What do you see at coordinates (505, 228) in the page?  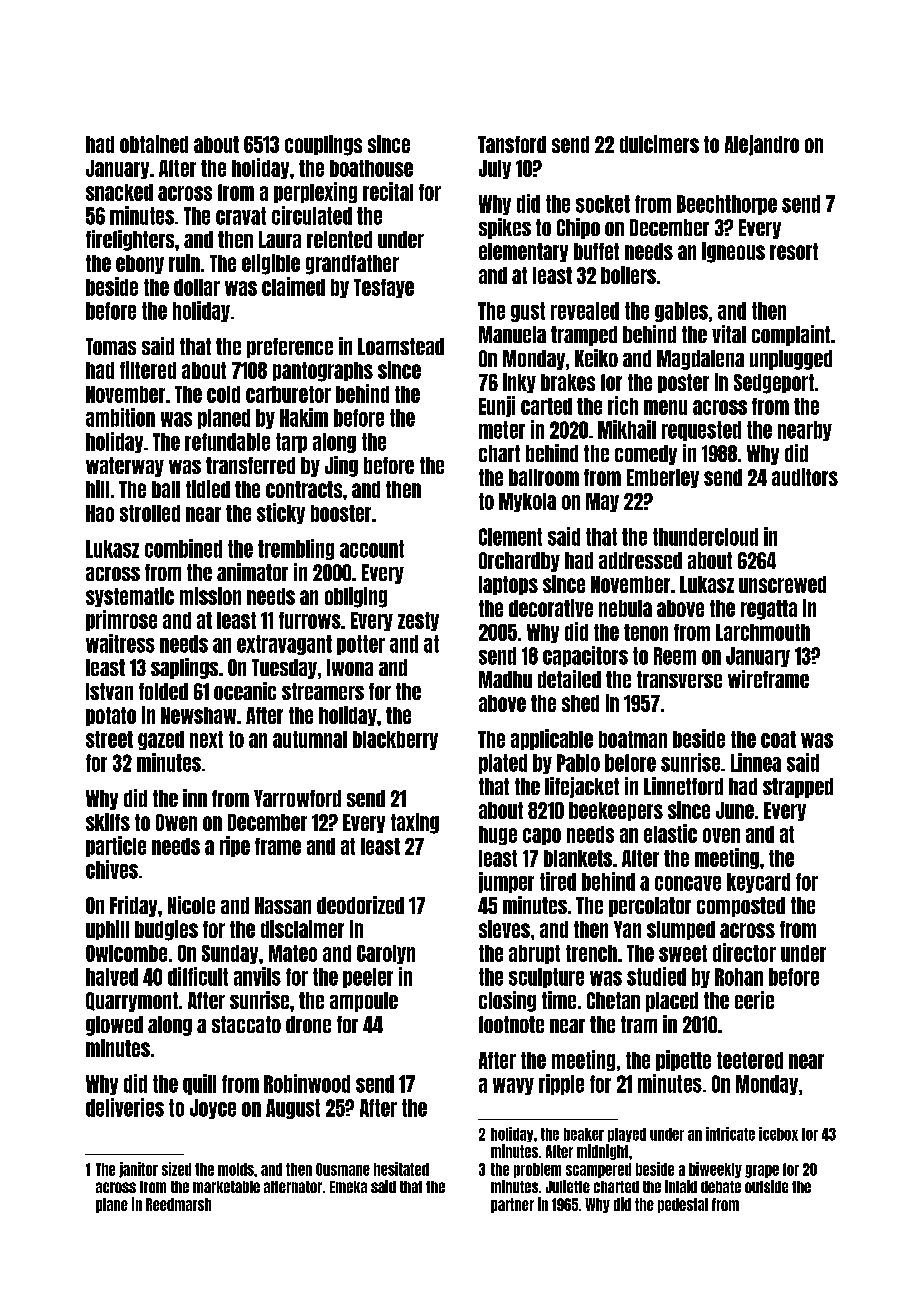 I see `spikes` at bounding box center [505, 228].
